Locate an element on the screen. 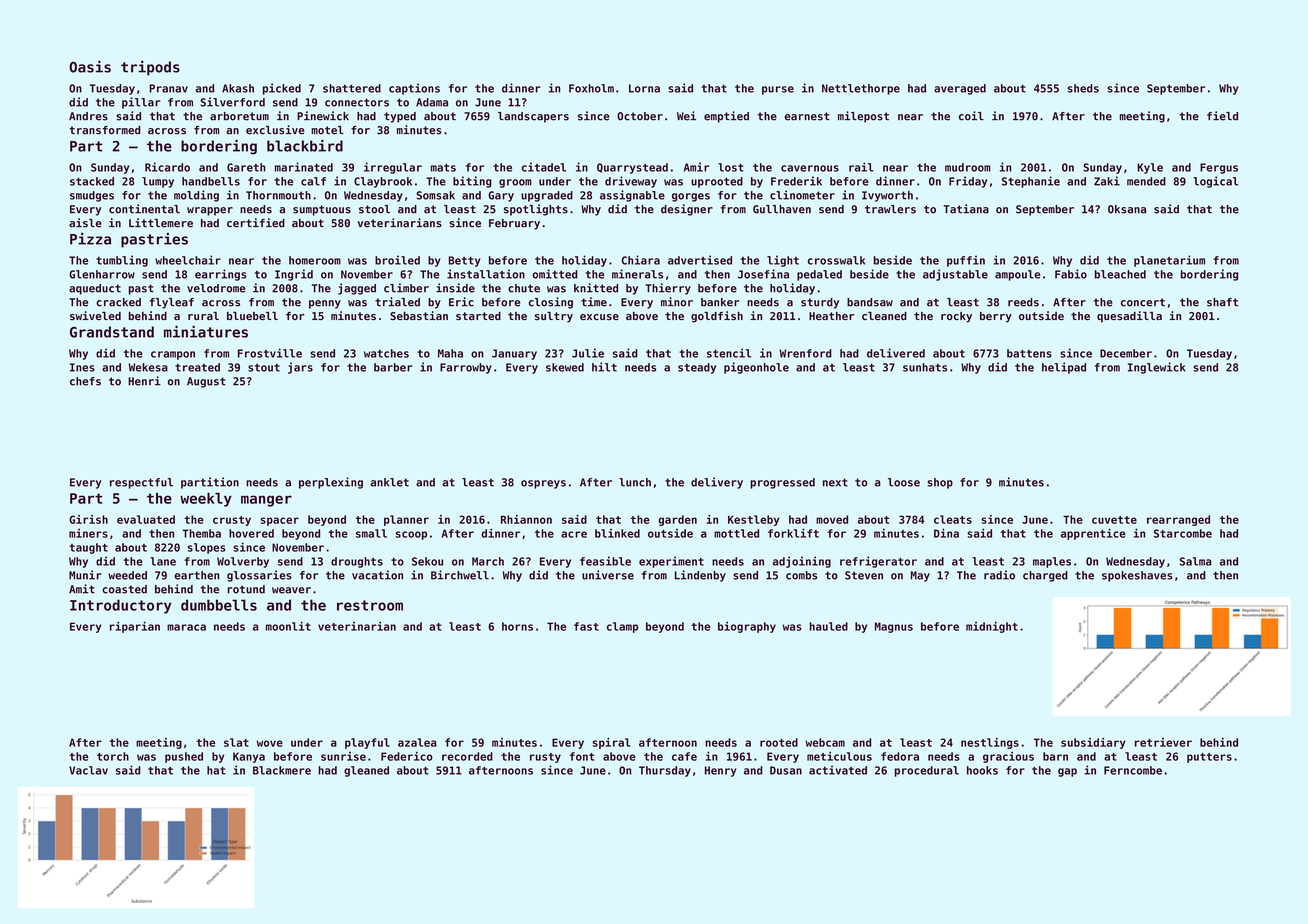  logical is located at coordinates (1215, 182).
